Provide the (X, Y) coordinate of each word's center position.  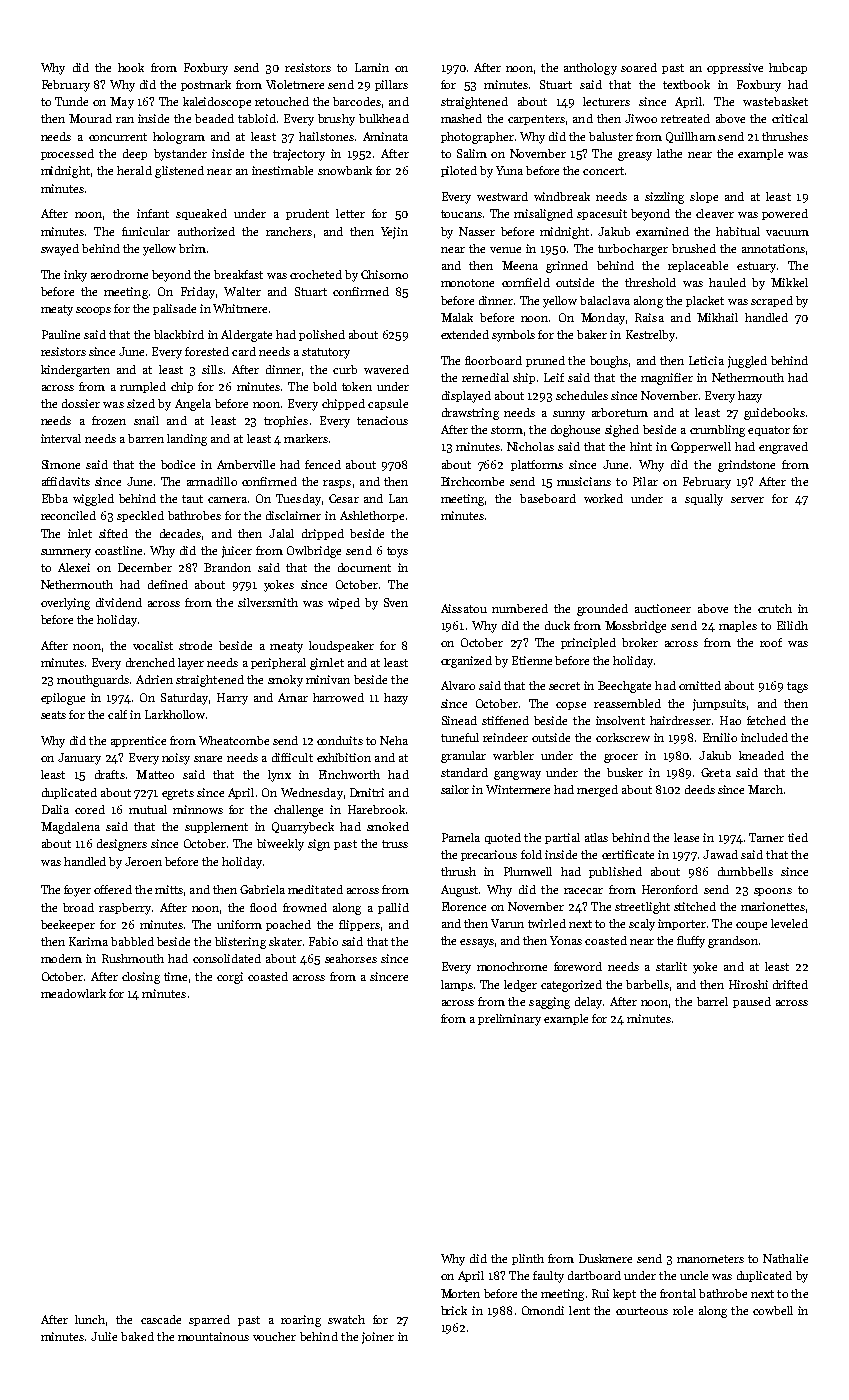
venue (505, 250)
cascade (161, 1319)
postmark (206, 85)
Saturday (184, 699)
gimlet (327, 664)
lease (686, 837)
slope (704, 197)
